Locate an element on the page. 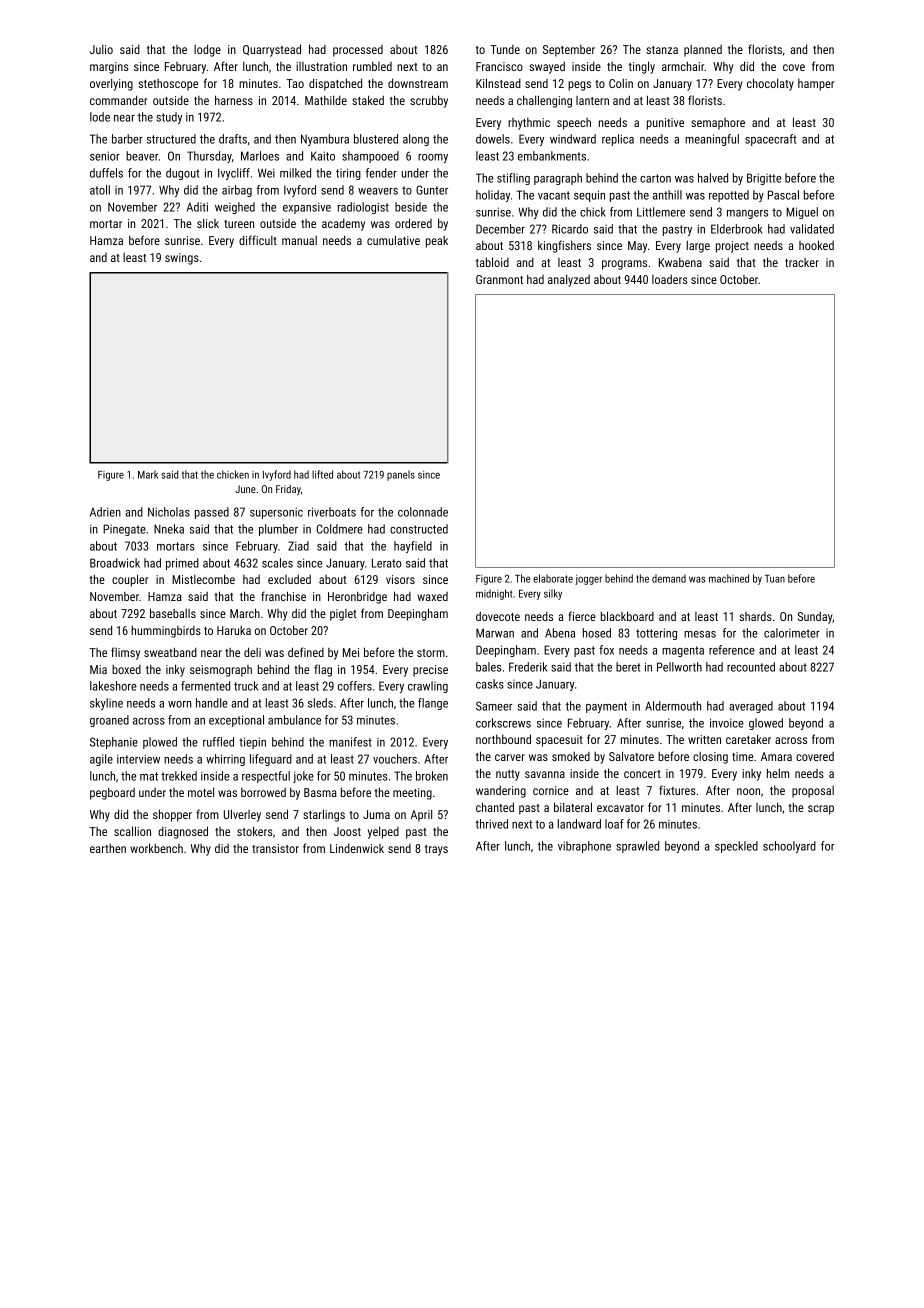  planned is located at coordinates (703, 51).
